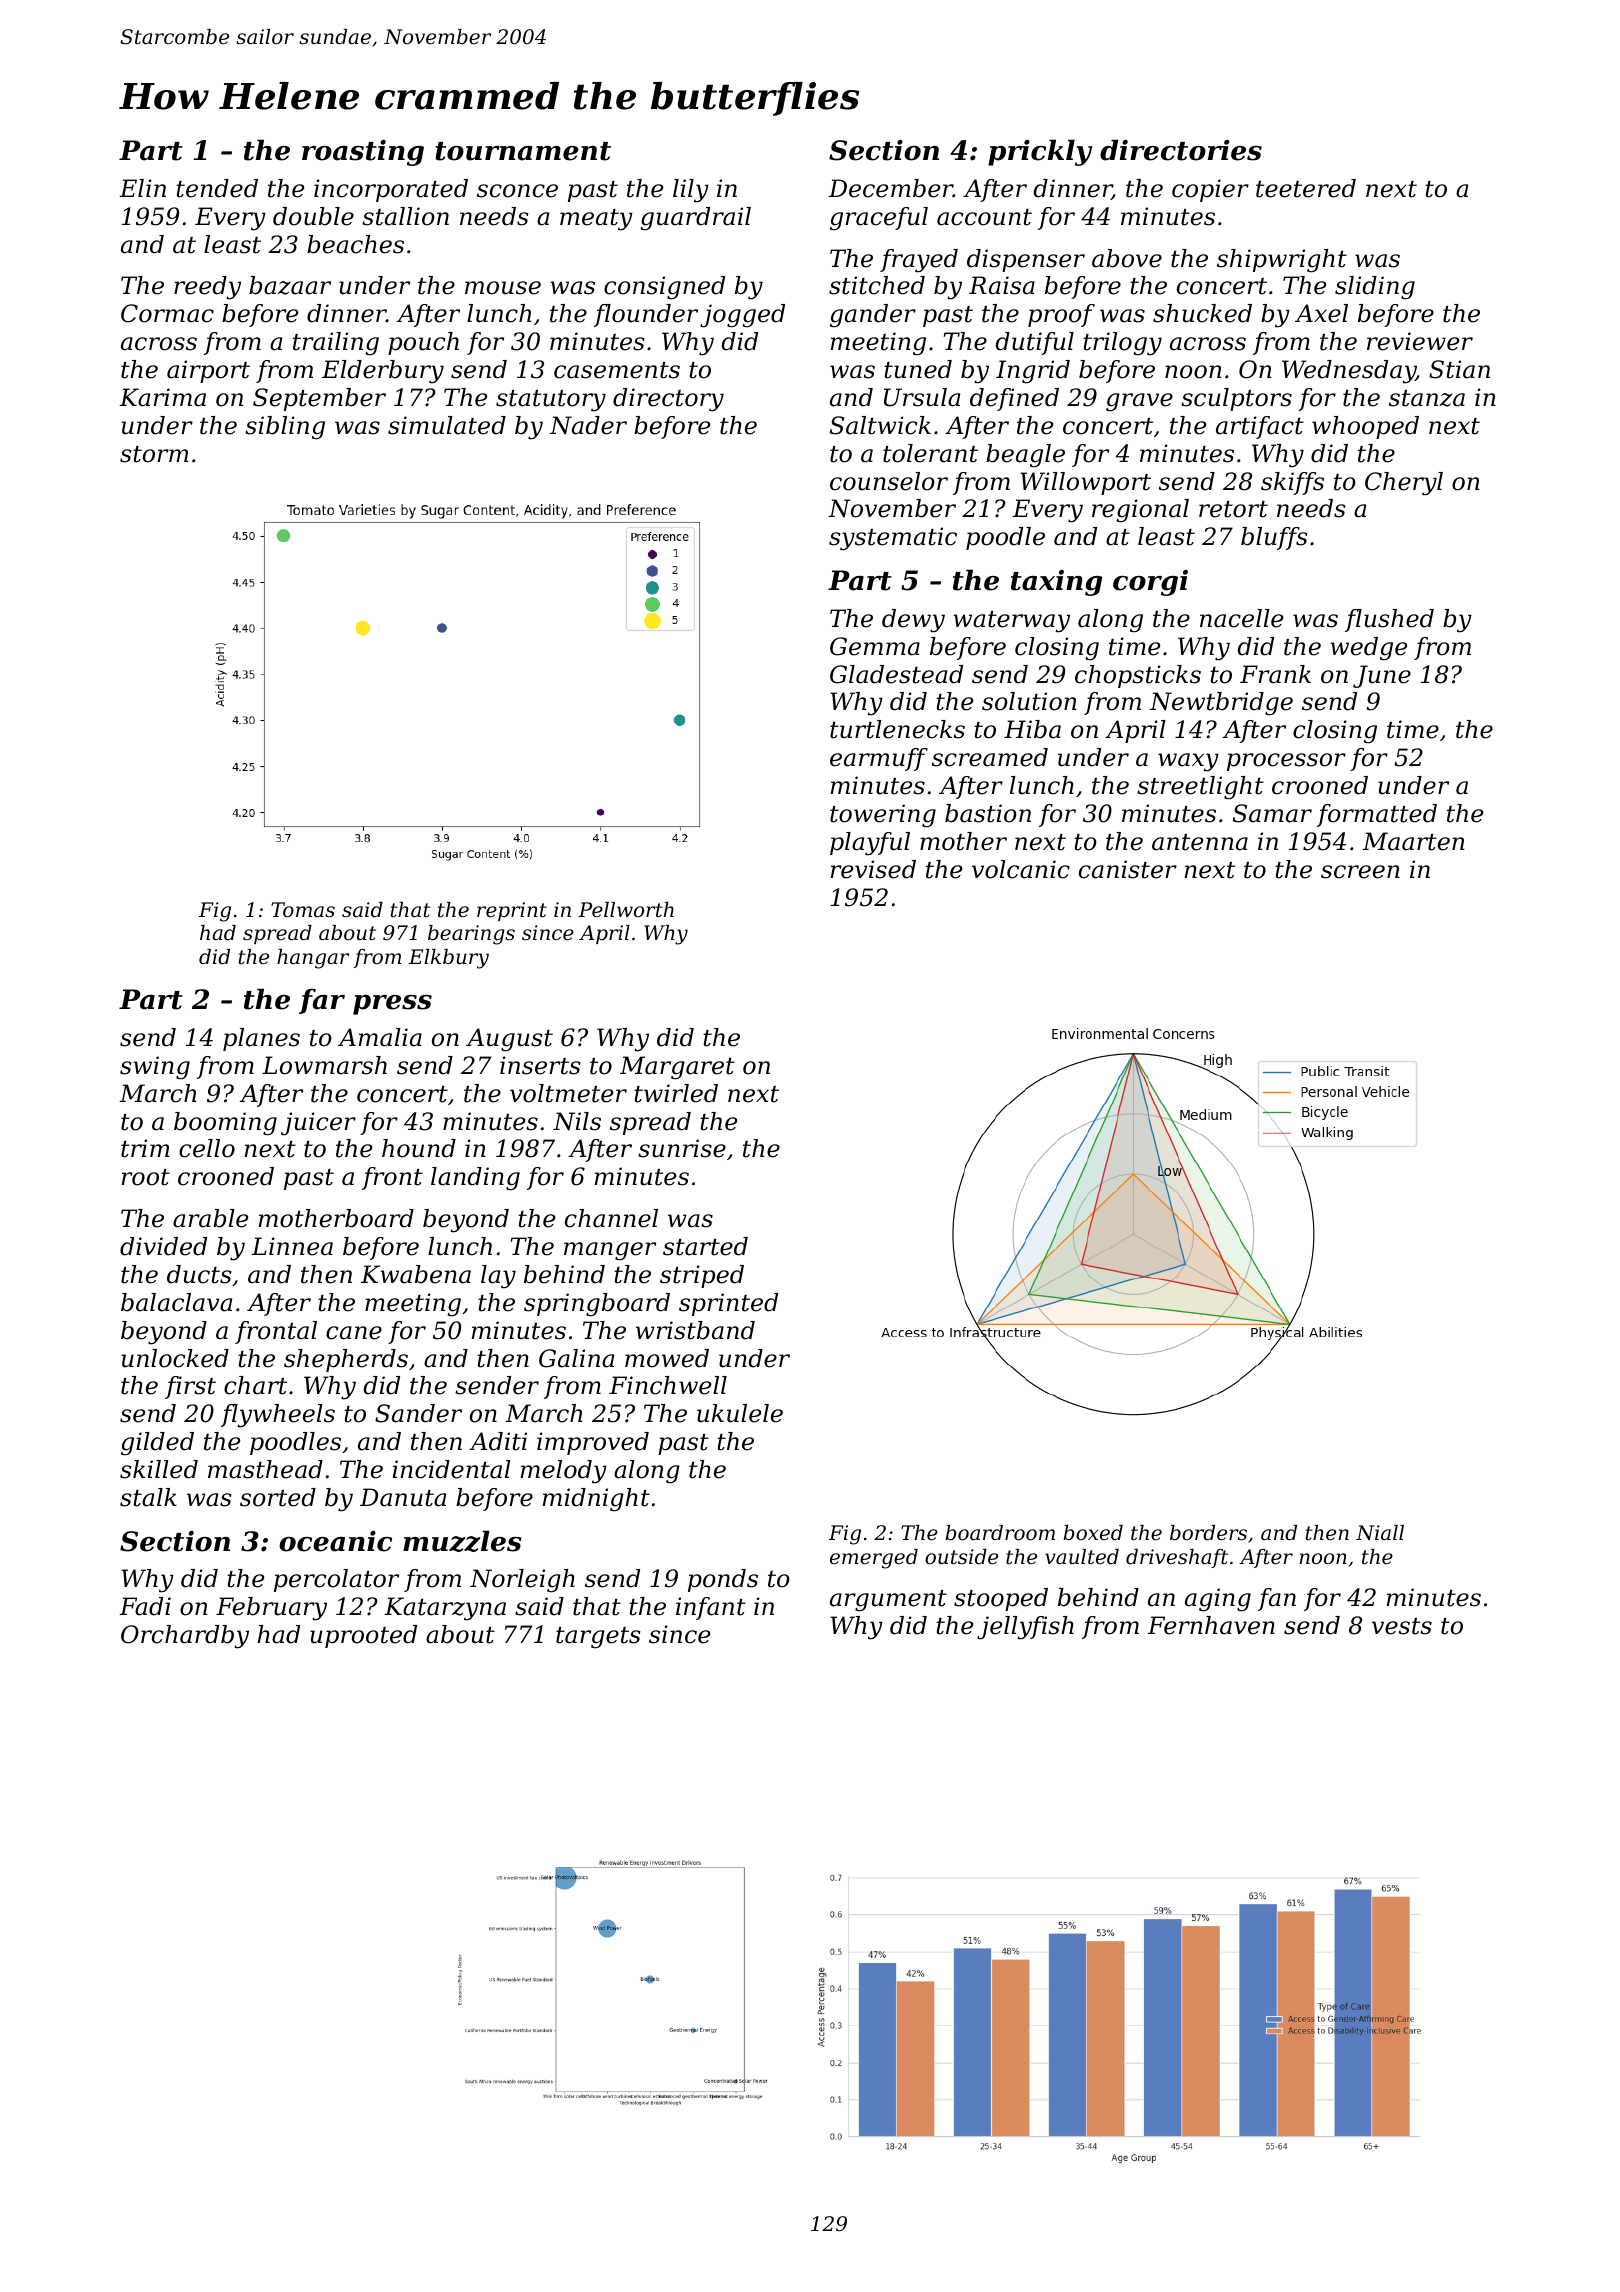 Image resolution: width=1620 pixels, height=2292 pixels. Describe the element at coordinates (598, 1638) in the screenshot. I see `targets` at that location.
